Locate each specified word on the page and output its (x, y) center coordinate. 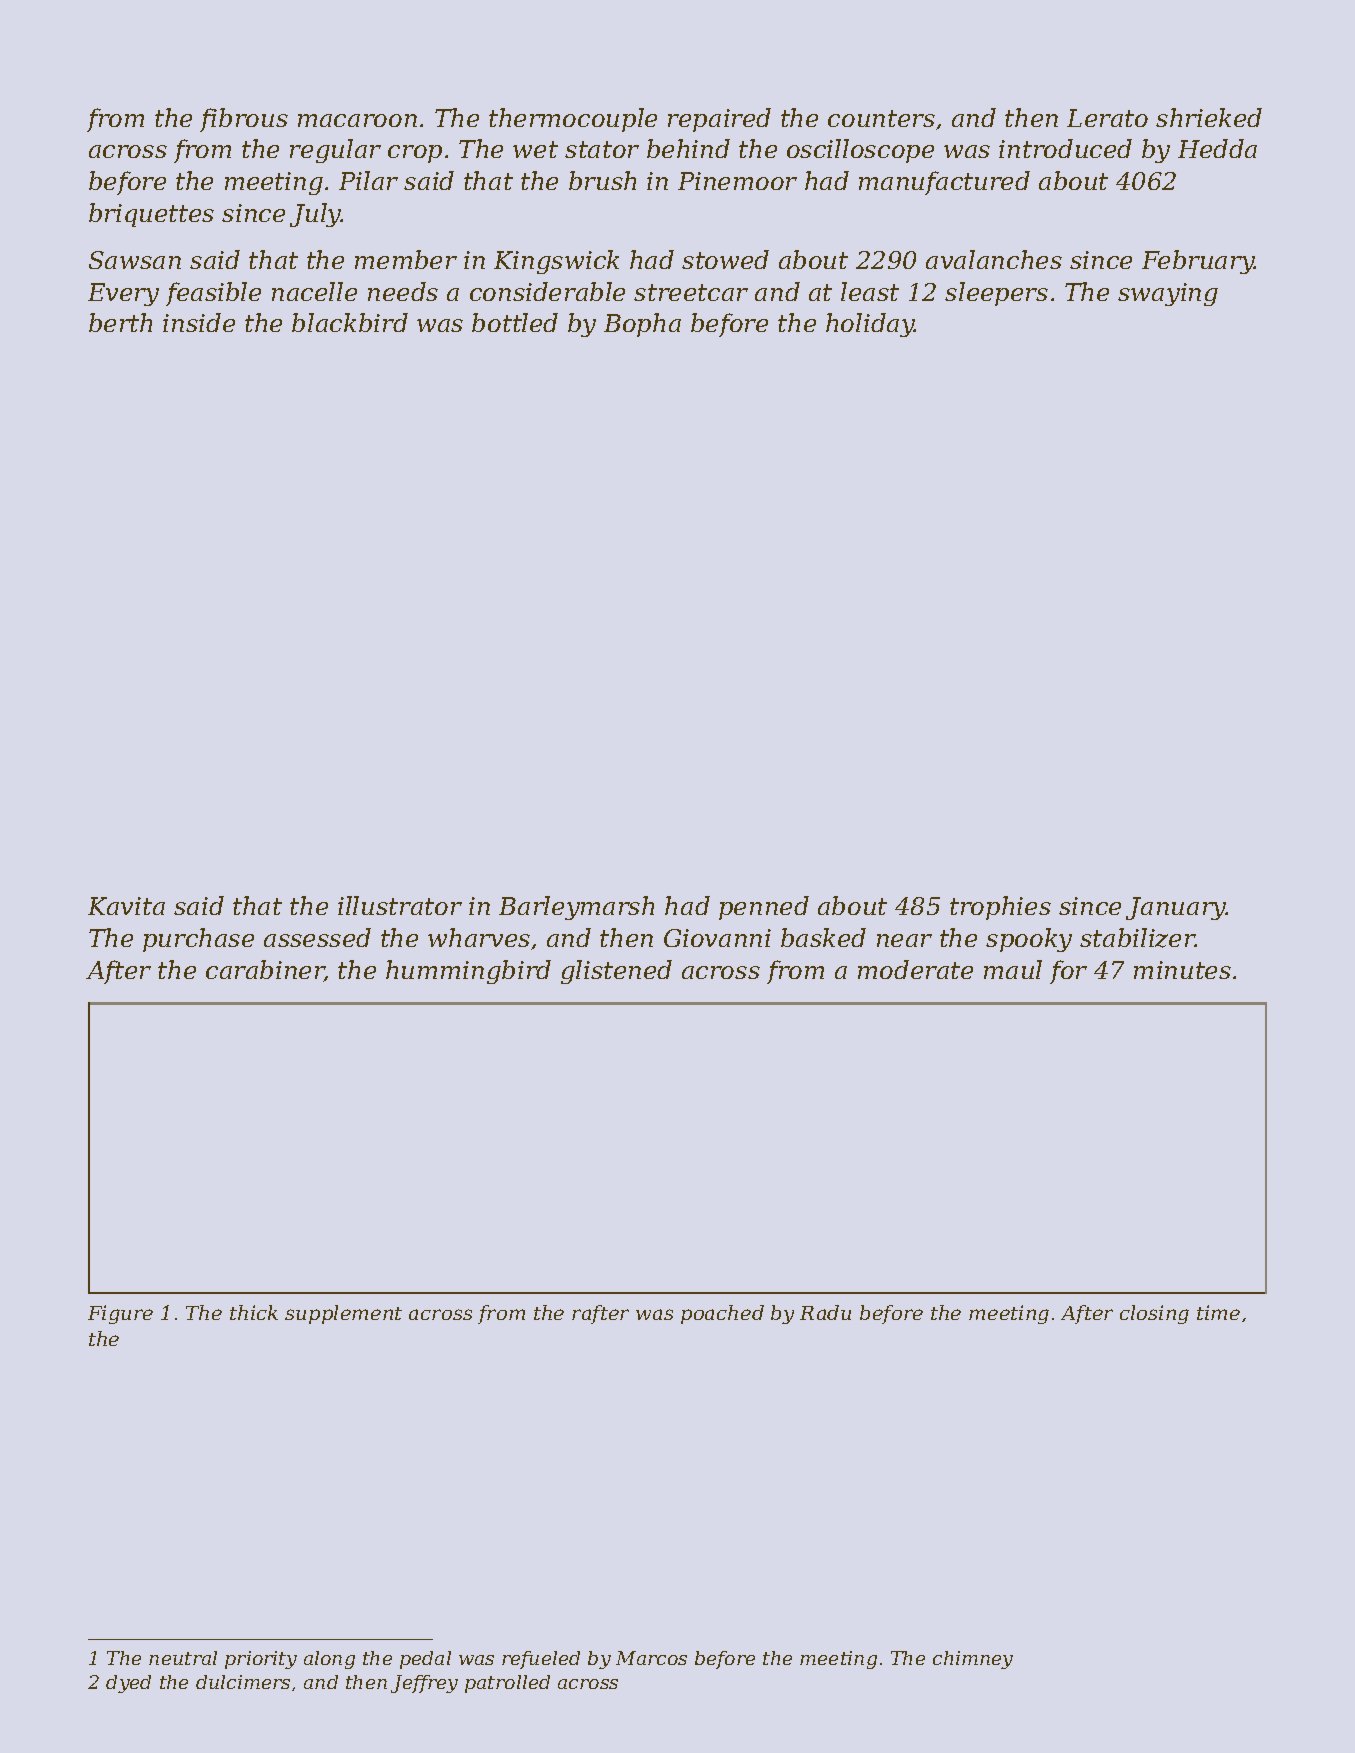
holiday (870, 325)
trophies (1000, 908)
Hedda (1217, 148)
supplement (343, 1314)
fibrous (244, 120)
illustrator (400, 905)
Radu (825, 1312)
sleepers (996, 294)
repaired (719, 120)
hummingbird (468, 972)
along (329, 1660)
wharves (479, 937)
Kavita (126, 906)
